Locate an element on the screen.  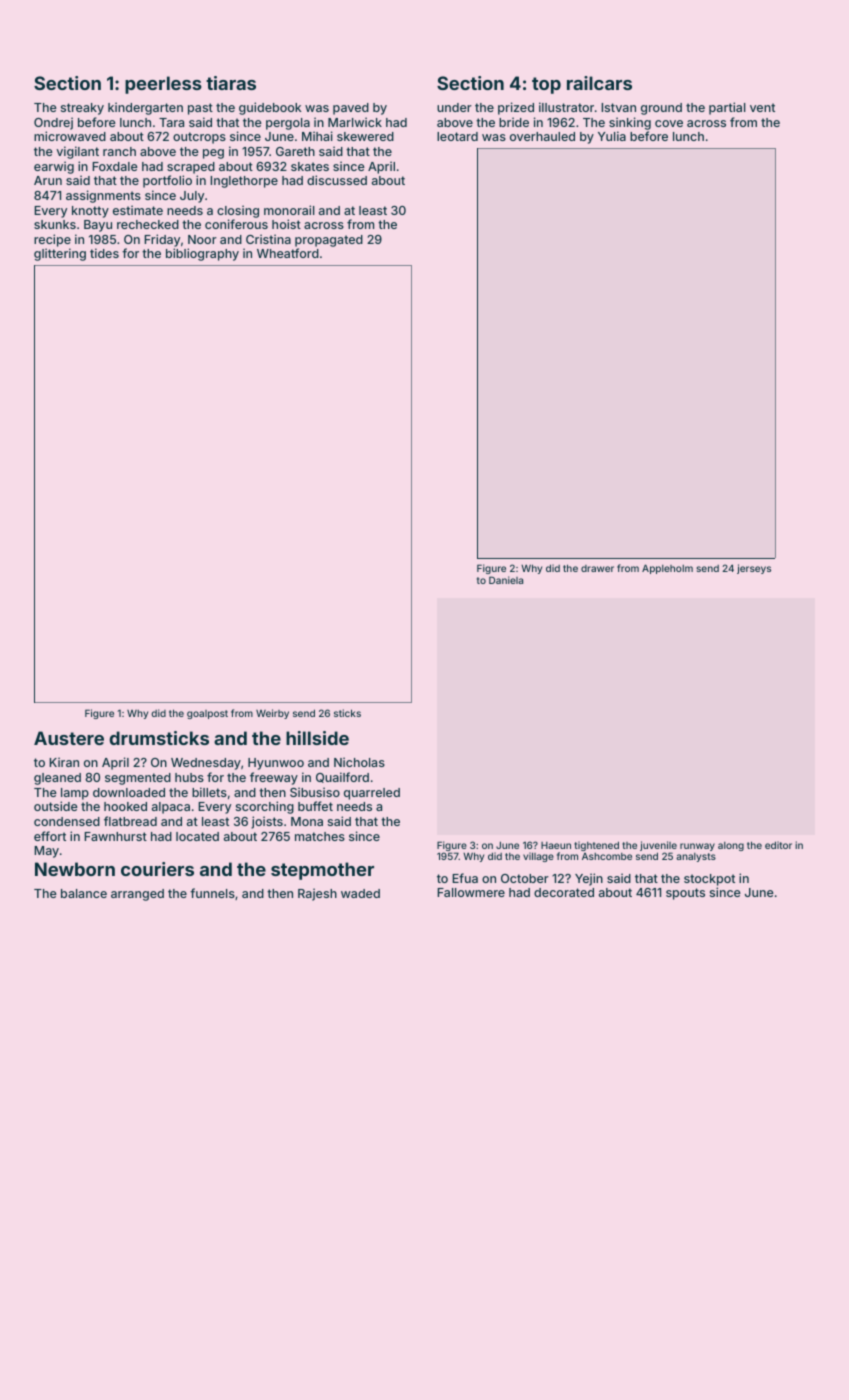
jerseys is located at coordinates (754, 569).
